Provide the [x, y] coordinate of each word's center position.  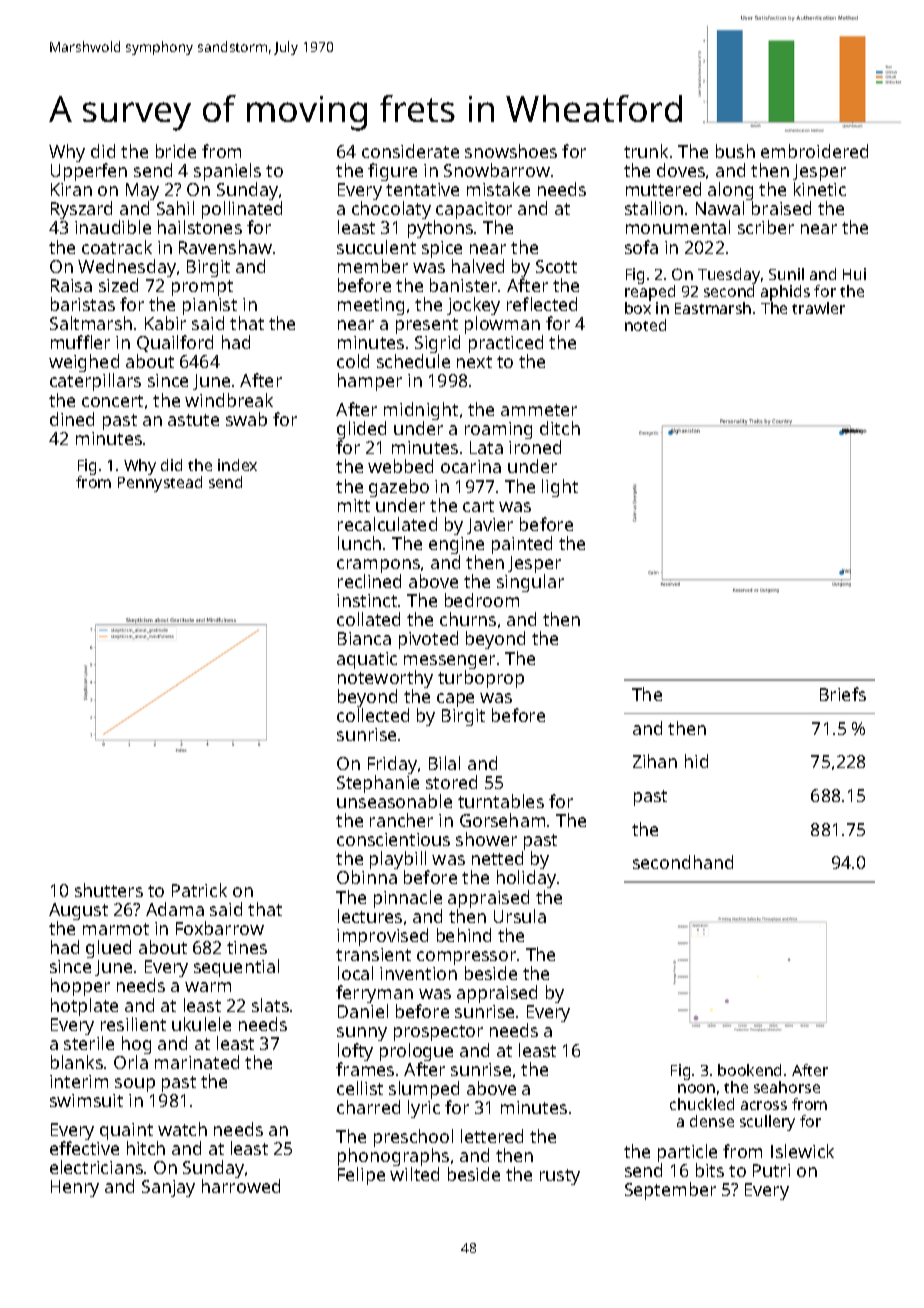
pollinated [242, 211]
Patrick [199, 890]
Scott [556, 266]
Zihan [655, 761]
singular [530, 583]
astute [193, 420]
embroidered [814, 151]
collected [373, 715]
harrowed [241, 1186]
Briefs [843, 694]
